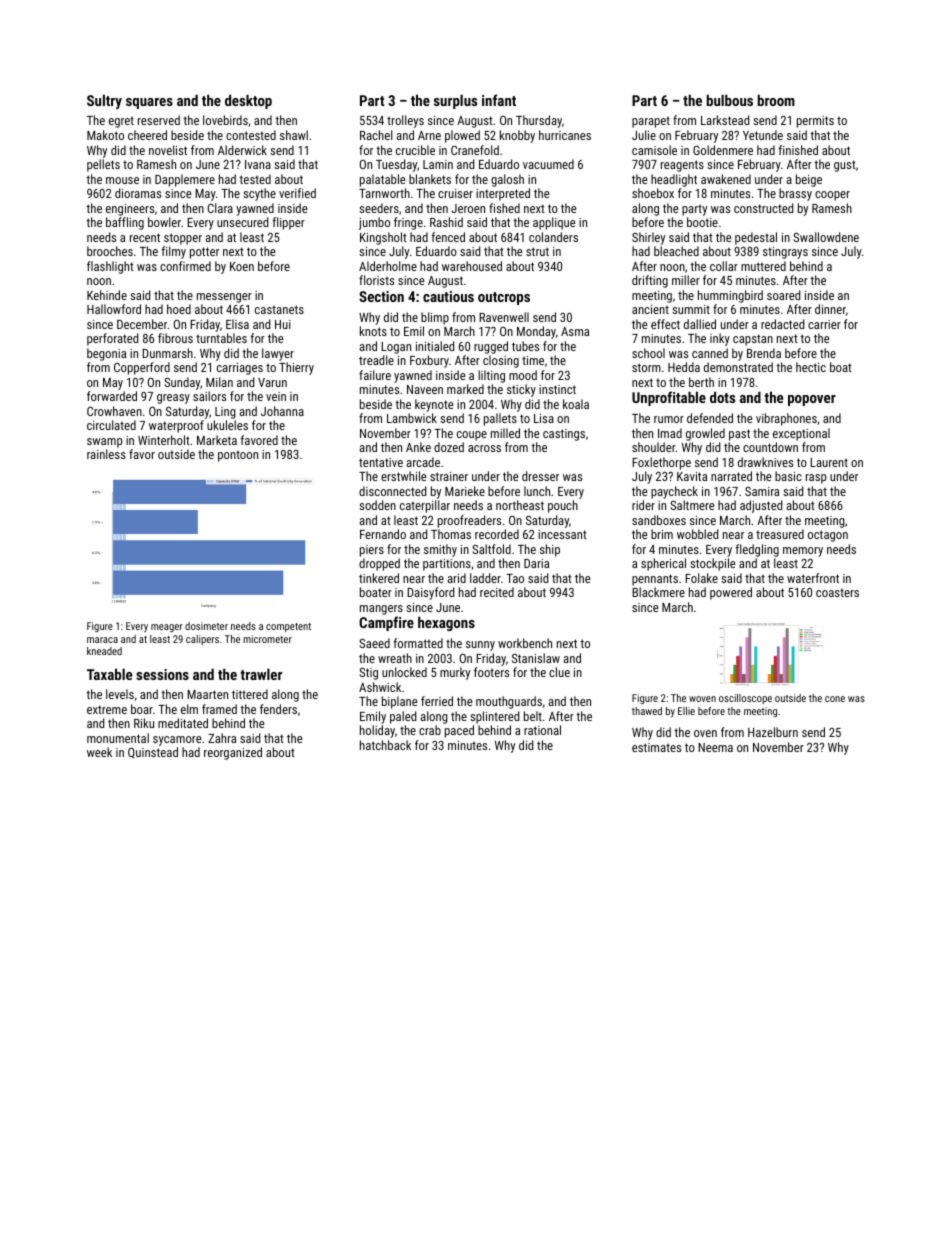 This document has height=1233, width=952. I want to click on meager, so click(166, 628).
